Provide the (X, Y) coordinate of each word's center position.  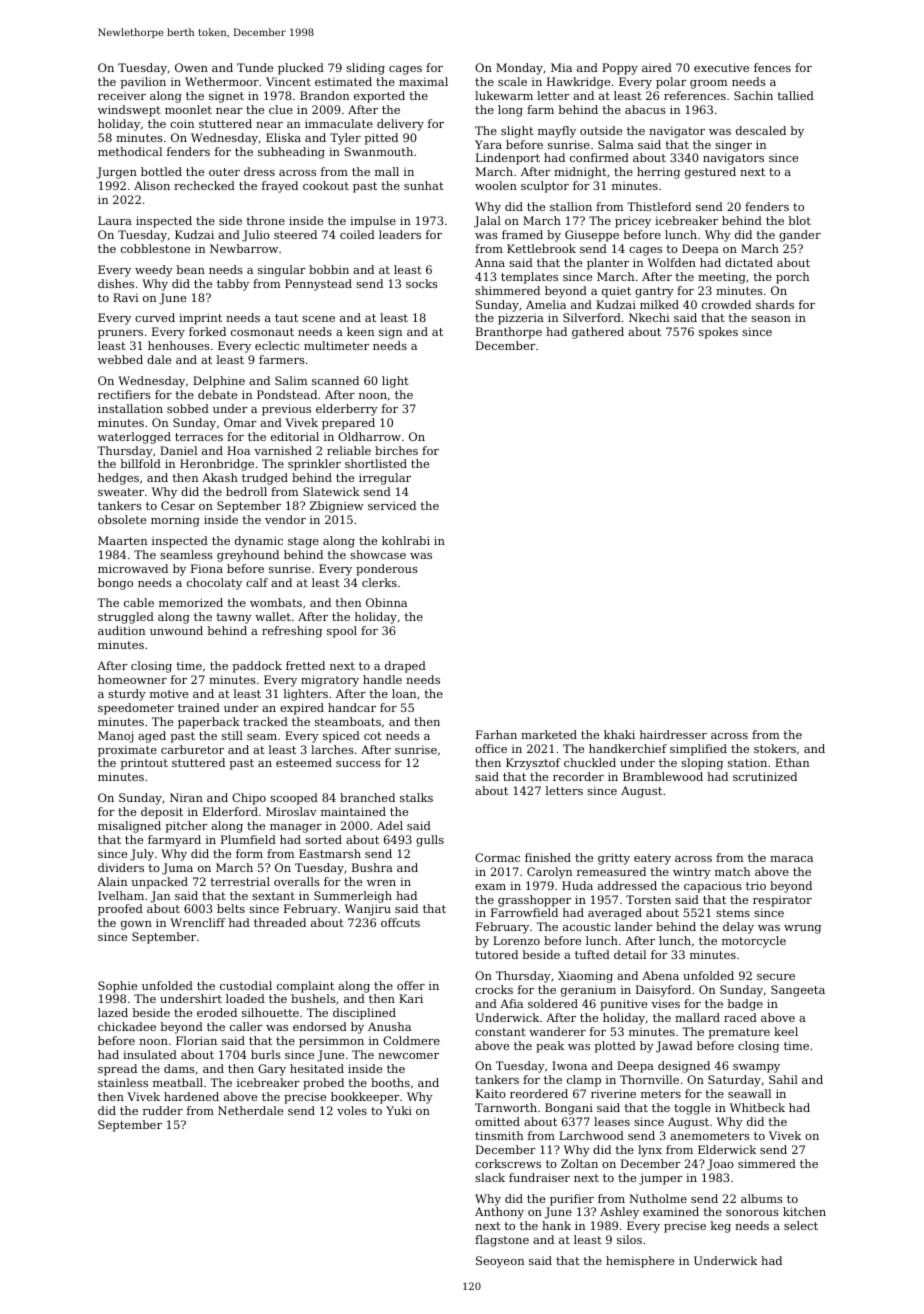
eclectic (277, 345)
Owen (191, 67)
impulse (373, 222)
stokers (775, 748)
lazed (113, 1012)
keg (720, 1227)
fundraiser (539, 1177)
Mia (561, 67)
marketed (549, 734)
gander (800, 236)
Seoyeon (500, 1262)
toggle (692, 1109)
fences (772, 67)
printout (144, 764)
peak (550, 1047)
